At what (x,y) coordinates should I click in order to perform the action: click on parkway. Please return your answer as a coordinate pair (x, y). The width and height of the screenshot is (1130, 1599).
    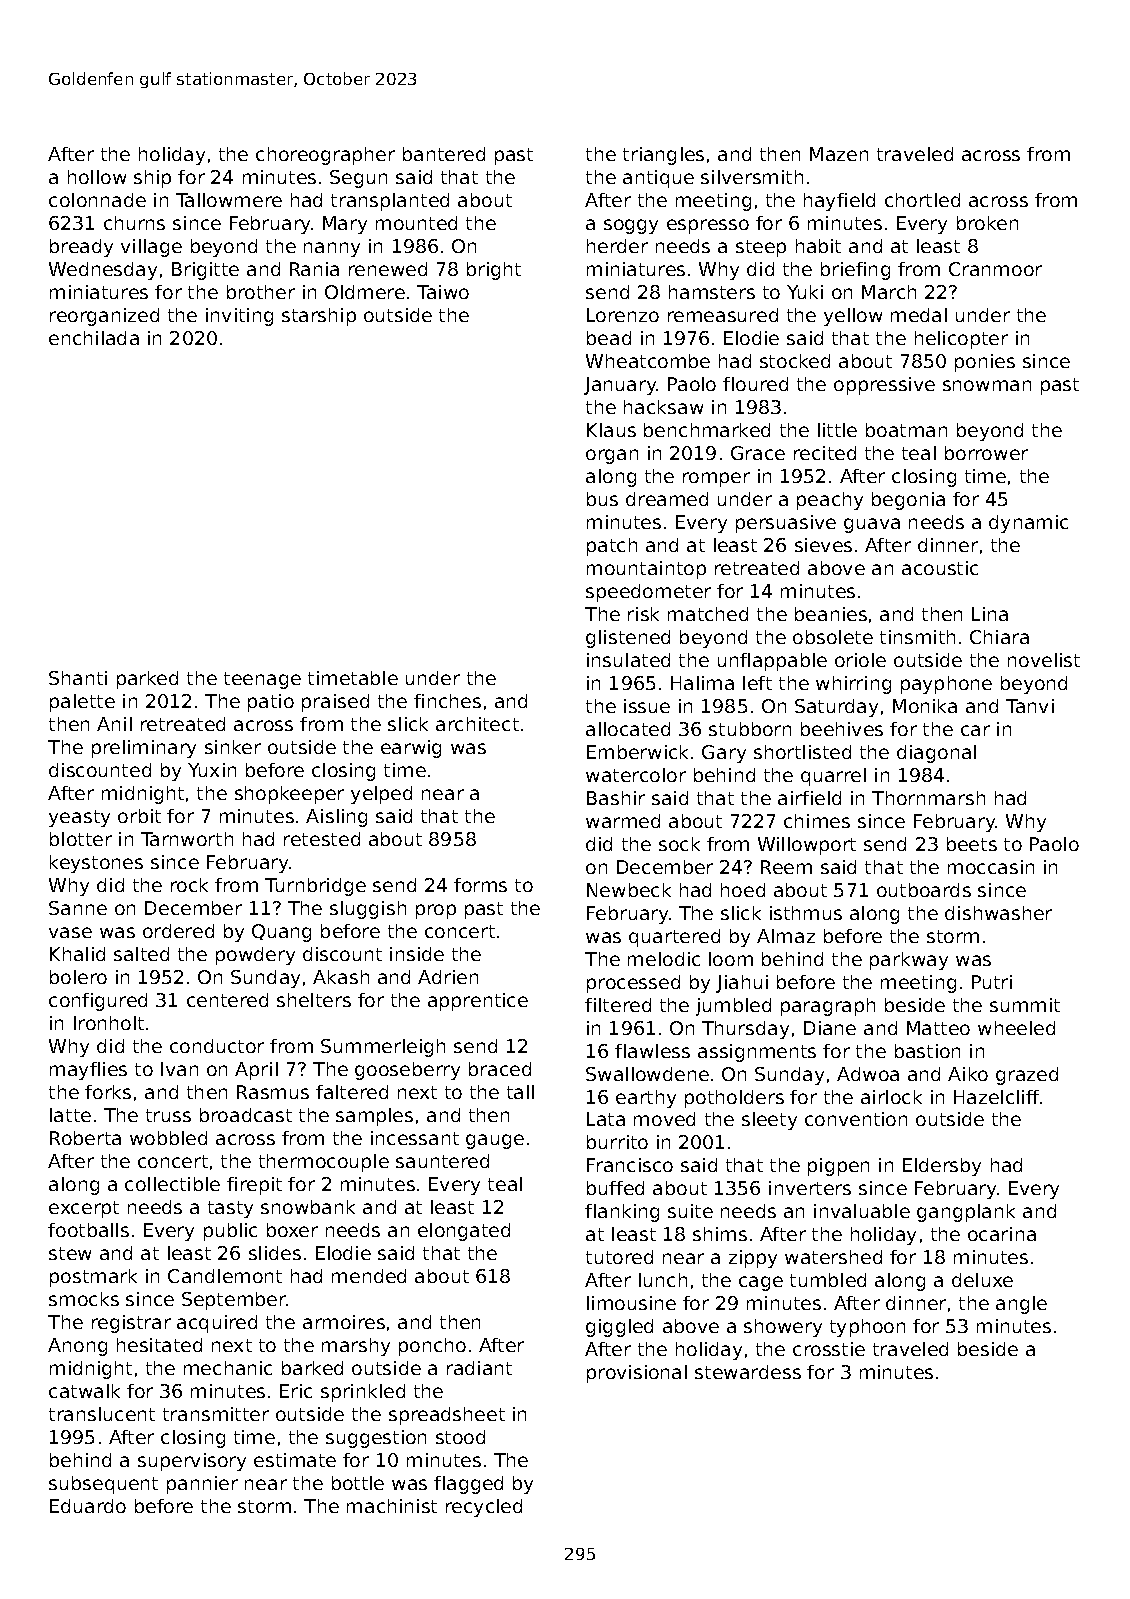
    Looking at the image, I should click on (909, 961).
